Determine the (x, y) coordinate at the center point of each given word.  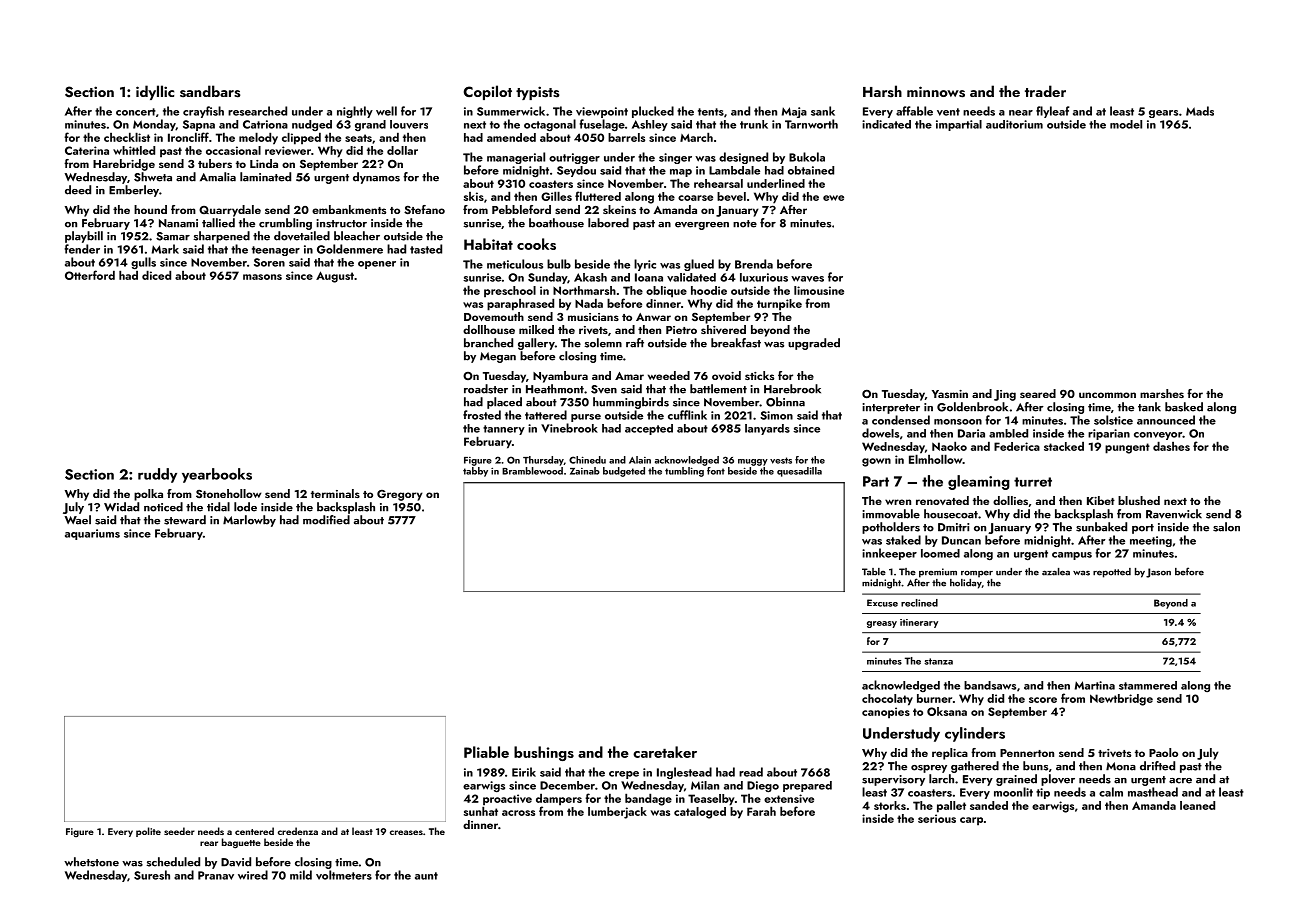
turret (1033, 482)
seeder (179, 831)
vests (781, 460)
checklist (127, 137)
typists (537, 93)
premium (938, 573)
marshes (1162, 393)
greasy (882, 624)
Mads (1200, 111)
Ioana (649, 277)
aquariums (92, 534)
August (335, 277)
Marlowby (249, 521)
